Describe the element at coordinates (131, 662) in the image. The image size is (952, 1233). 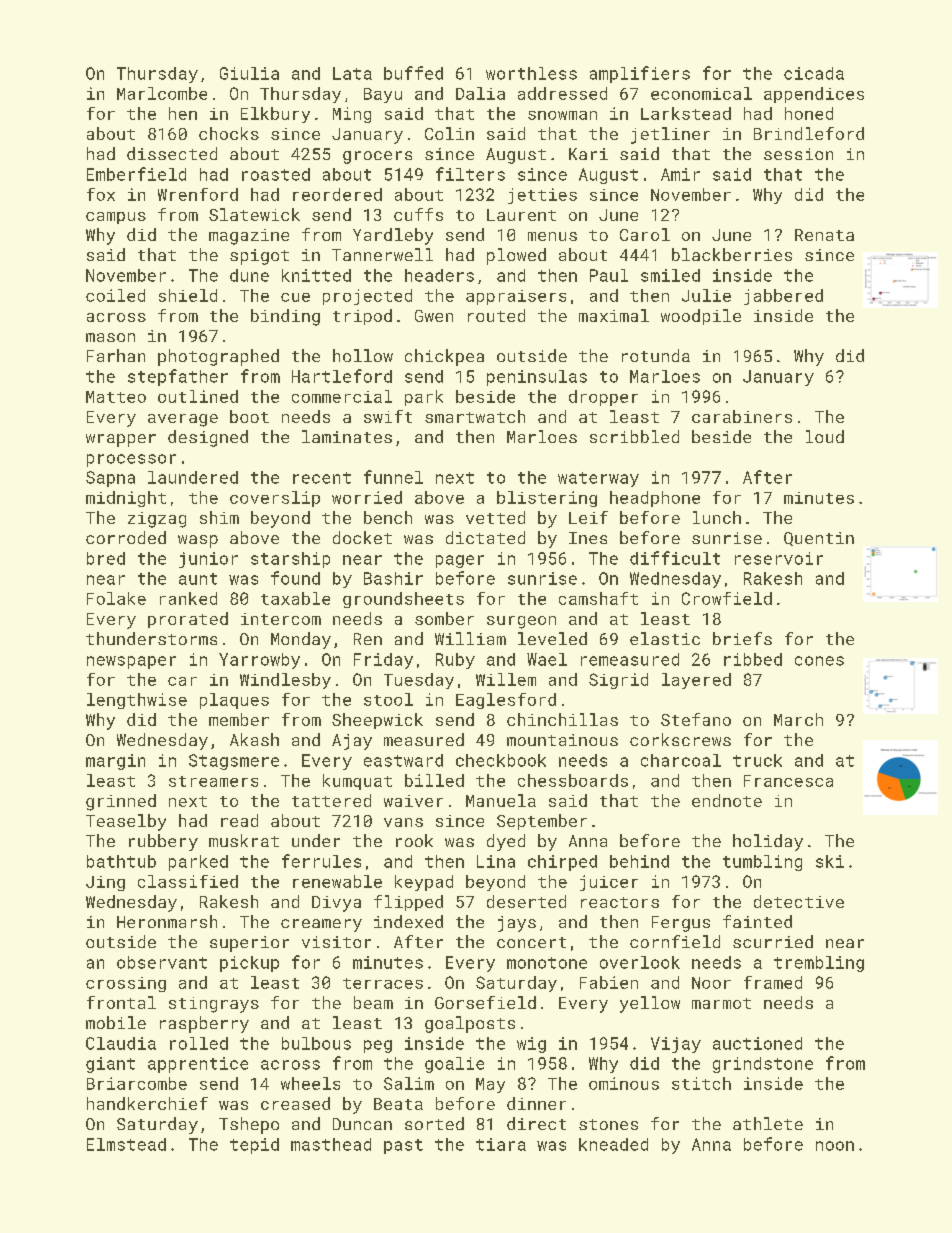
I see `newspaper` at that location.
